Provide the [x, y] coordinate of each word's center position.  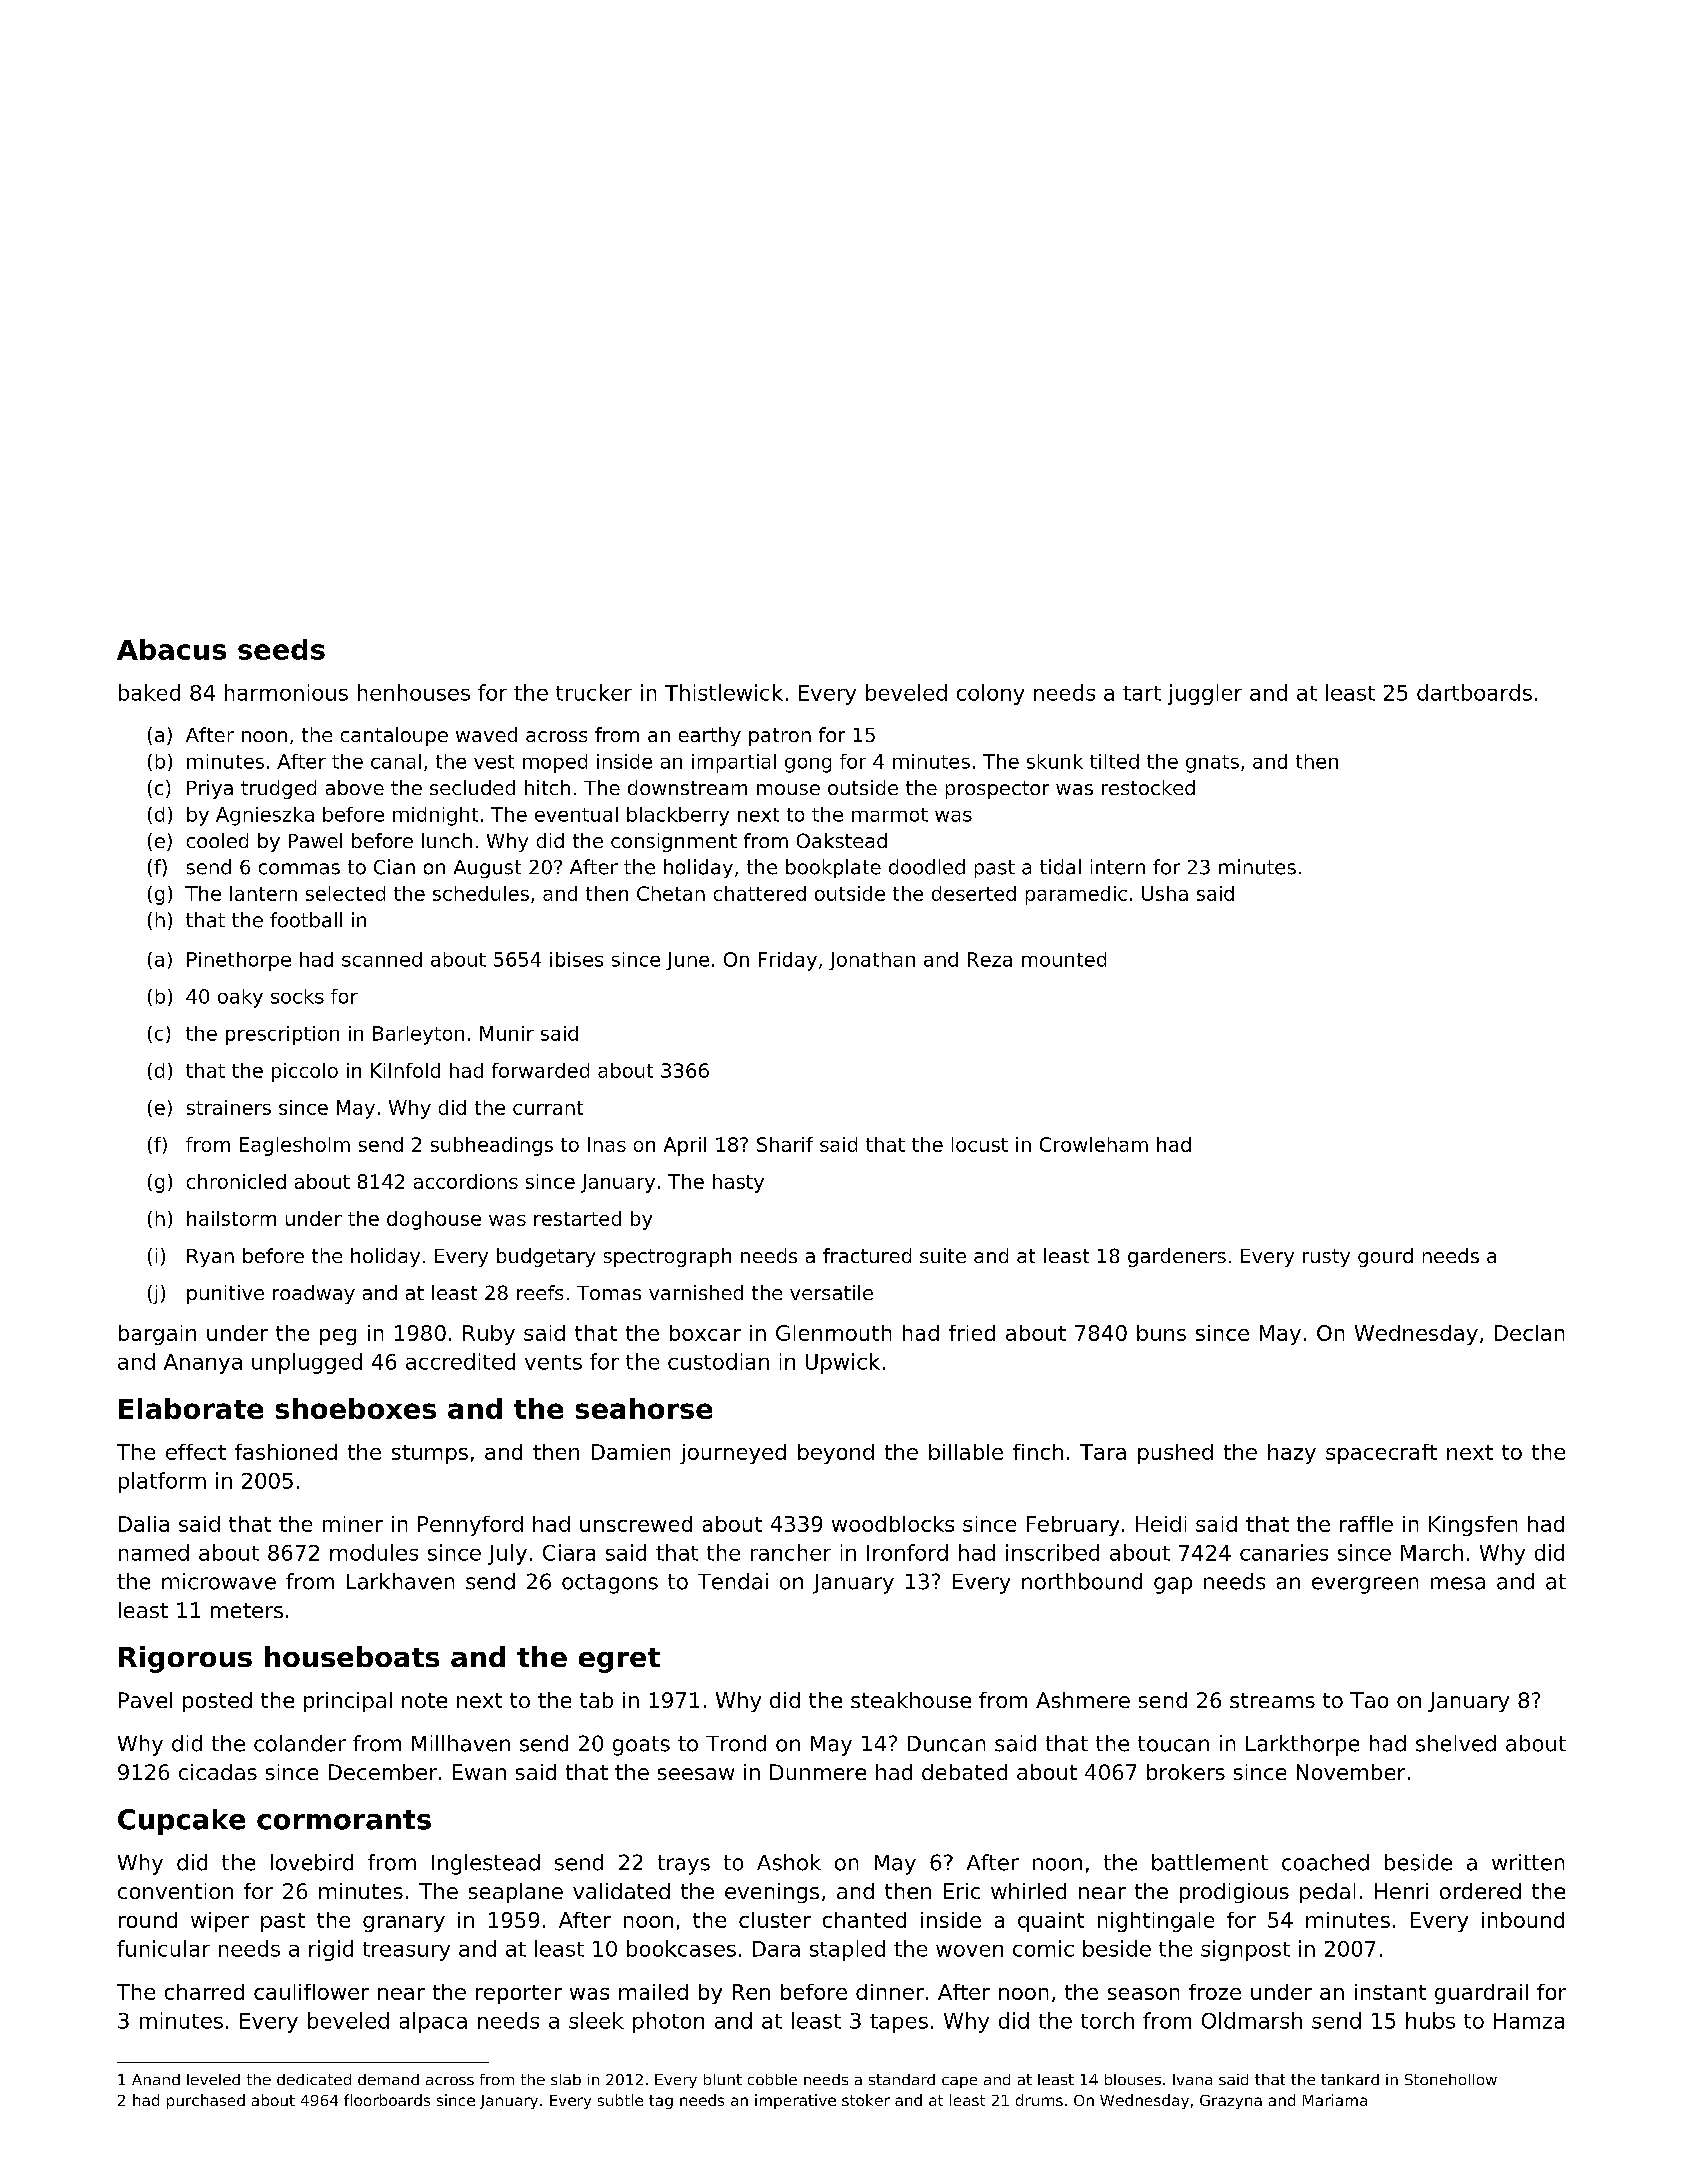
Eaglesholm [295, 1146]
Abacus [171, 649]
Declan [1529, 1333]
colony [990, 694]
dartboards [1474, 692]
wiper [220, 1922]
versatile [831, 1292]
